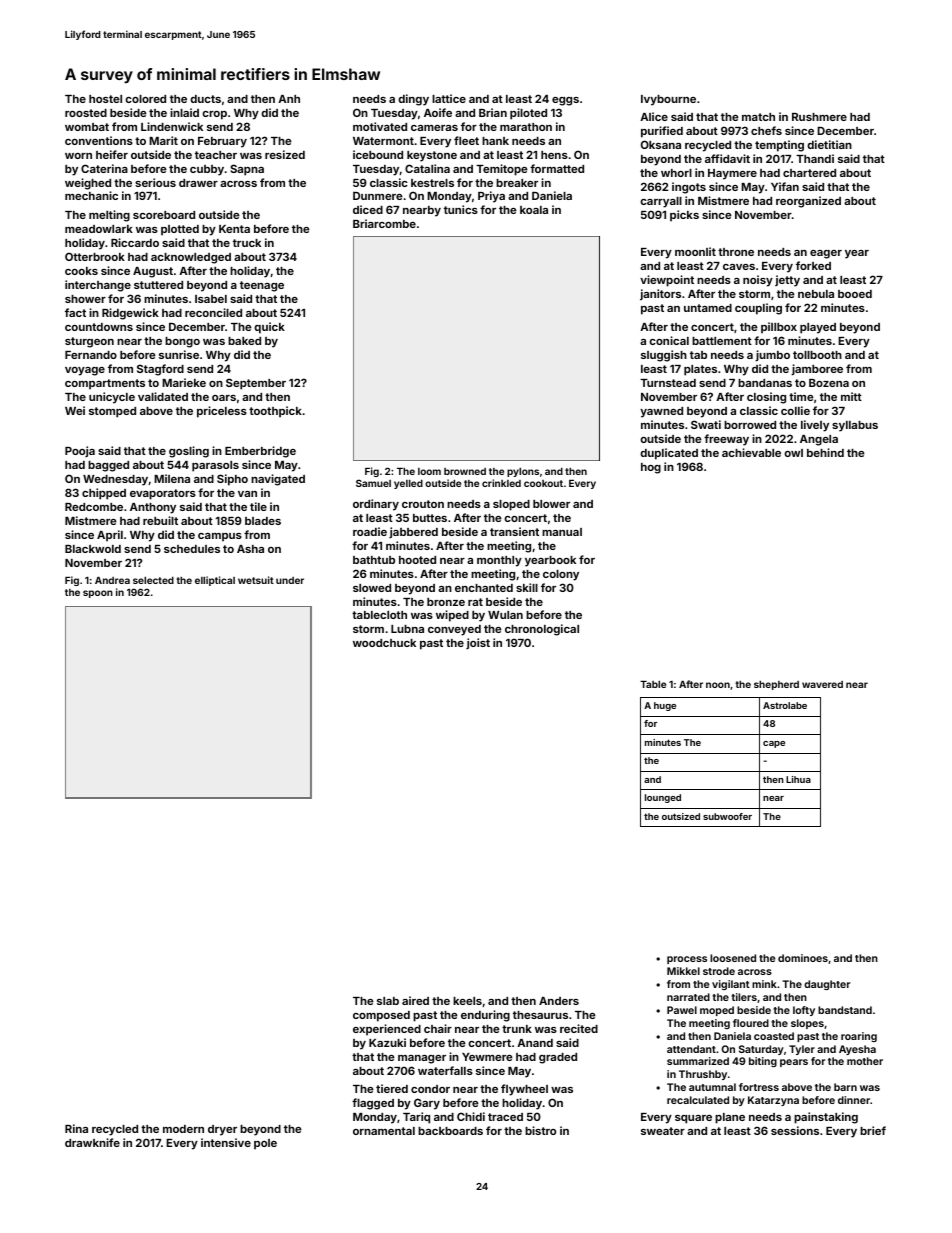 The image size is (952, 1233). I want to click on schedules, so click(192, 549).
